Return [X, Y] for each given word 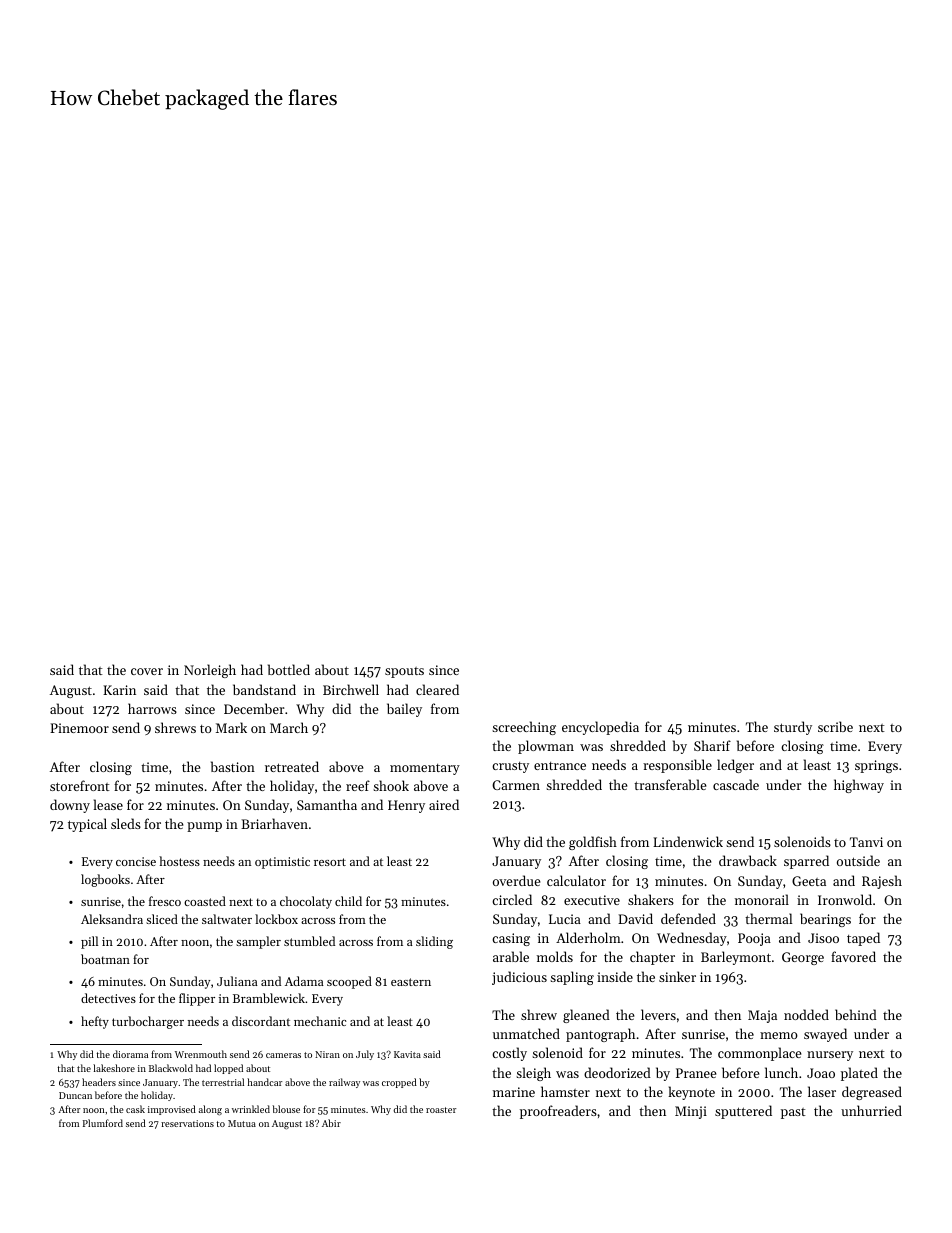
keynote [691, 1093]
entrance [560, 766]
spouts [404, 672]
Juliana [237, 981]
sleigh [533, 1074]
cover [147, 671]
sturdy [793, 728]
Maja [762, 1016]
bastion [233, 766]
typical [87, 825]
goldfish [593, 843]
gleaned [586, 1016]
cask [135, 1109]
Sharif [712, 745]
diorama [130, 1054]
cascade [736, 784]
